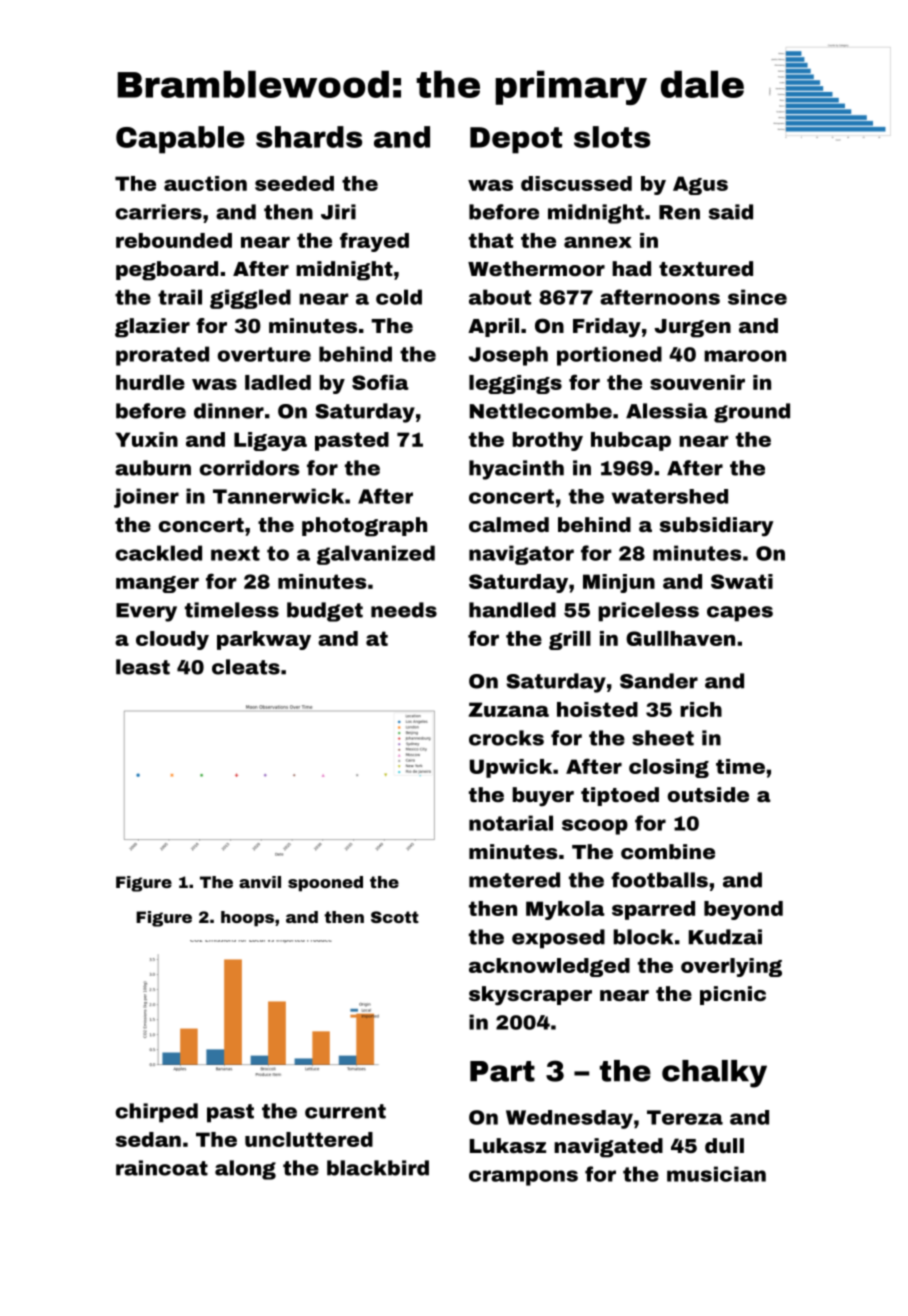  I want to click on shards, so click(309, 137).
